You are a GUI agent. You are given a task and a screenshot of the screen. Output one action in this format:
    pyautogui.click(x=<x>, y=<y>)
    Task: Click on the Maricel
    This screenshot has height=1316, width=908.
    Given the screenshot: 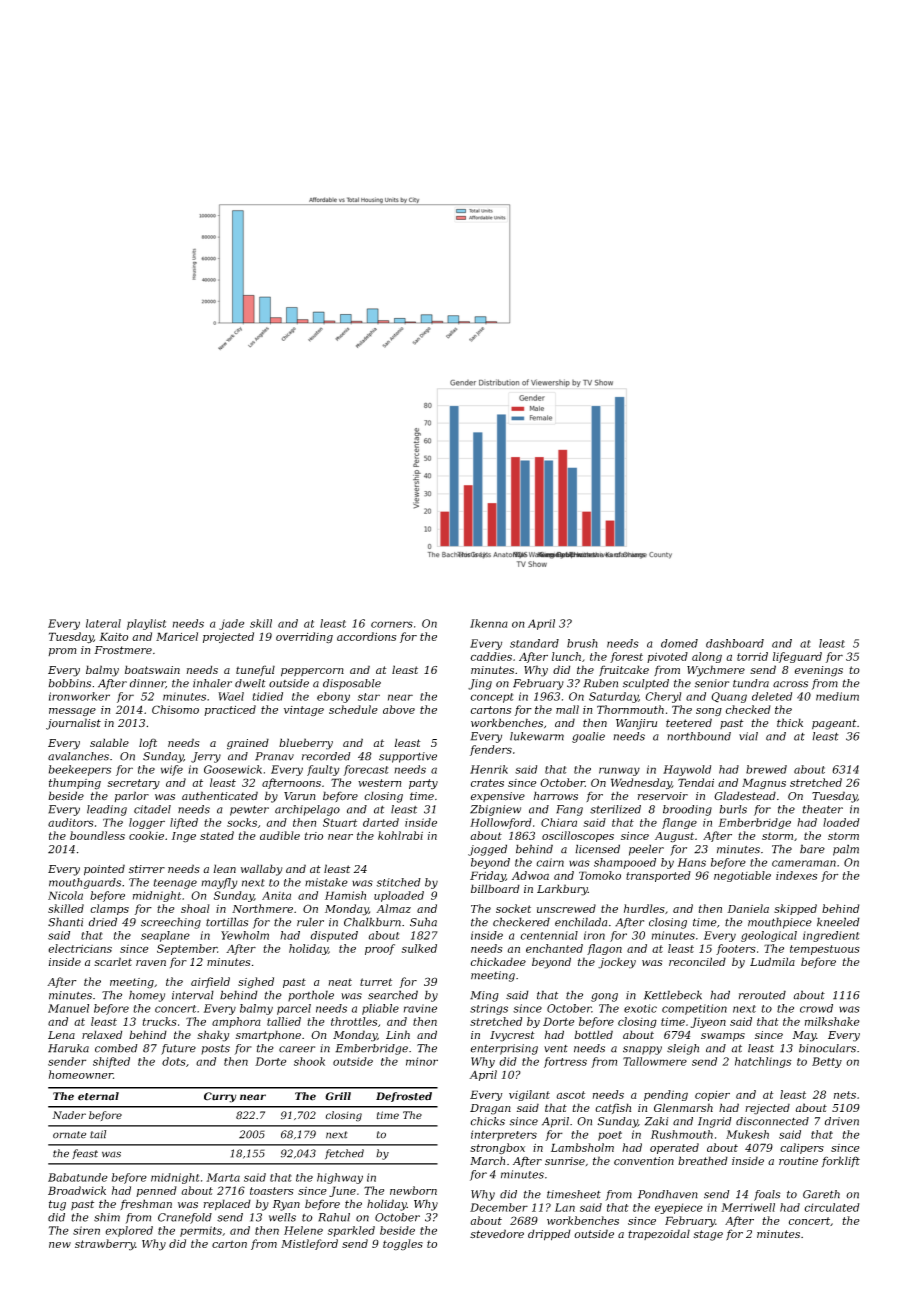 What is the action you would take?
    pyautogui.click(x=177, y=636)
